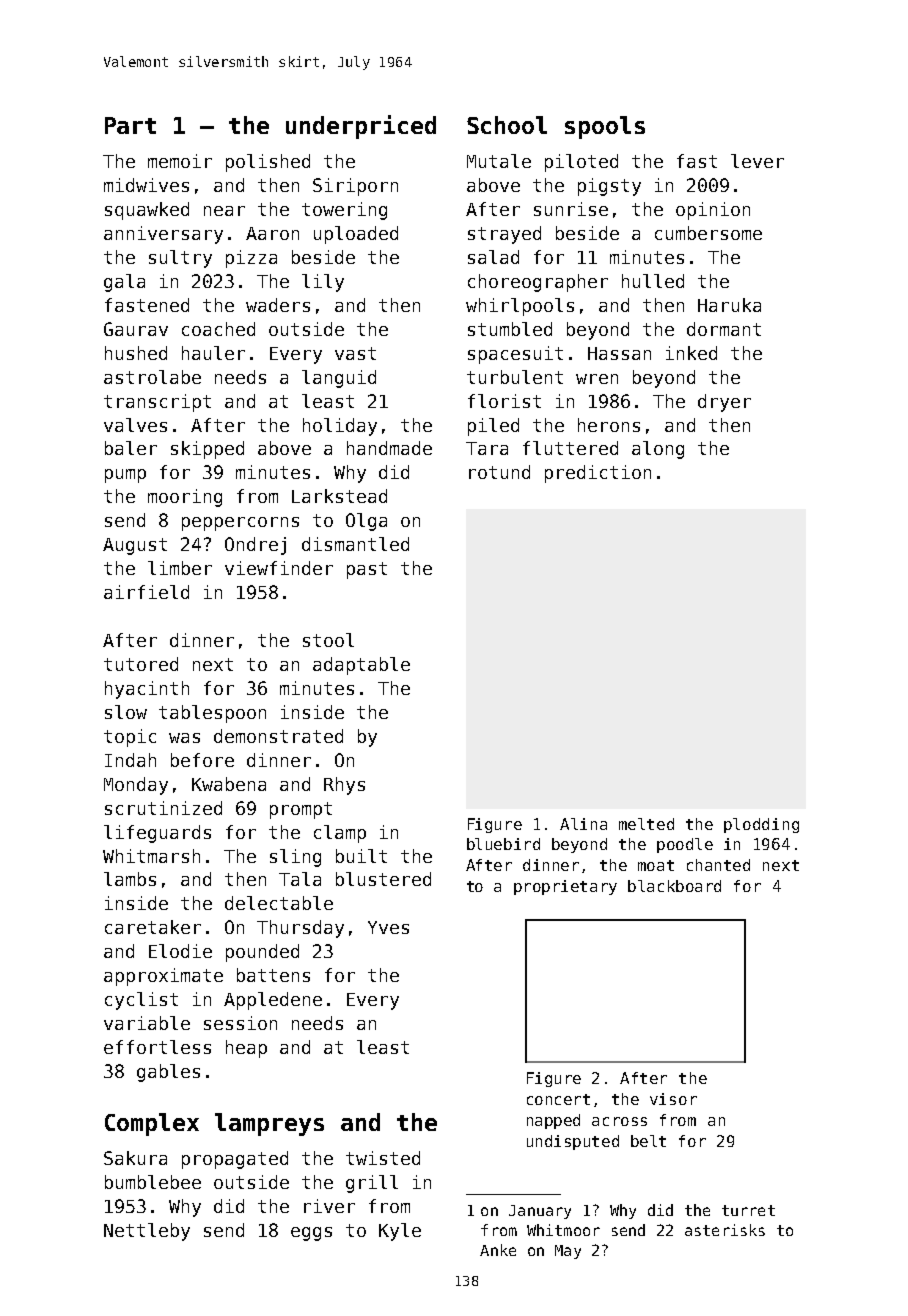  What do you see at coordinates (673, 1099) in the image?
I see `visor` at bounding box center [673, 1099].
